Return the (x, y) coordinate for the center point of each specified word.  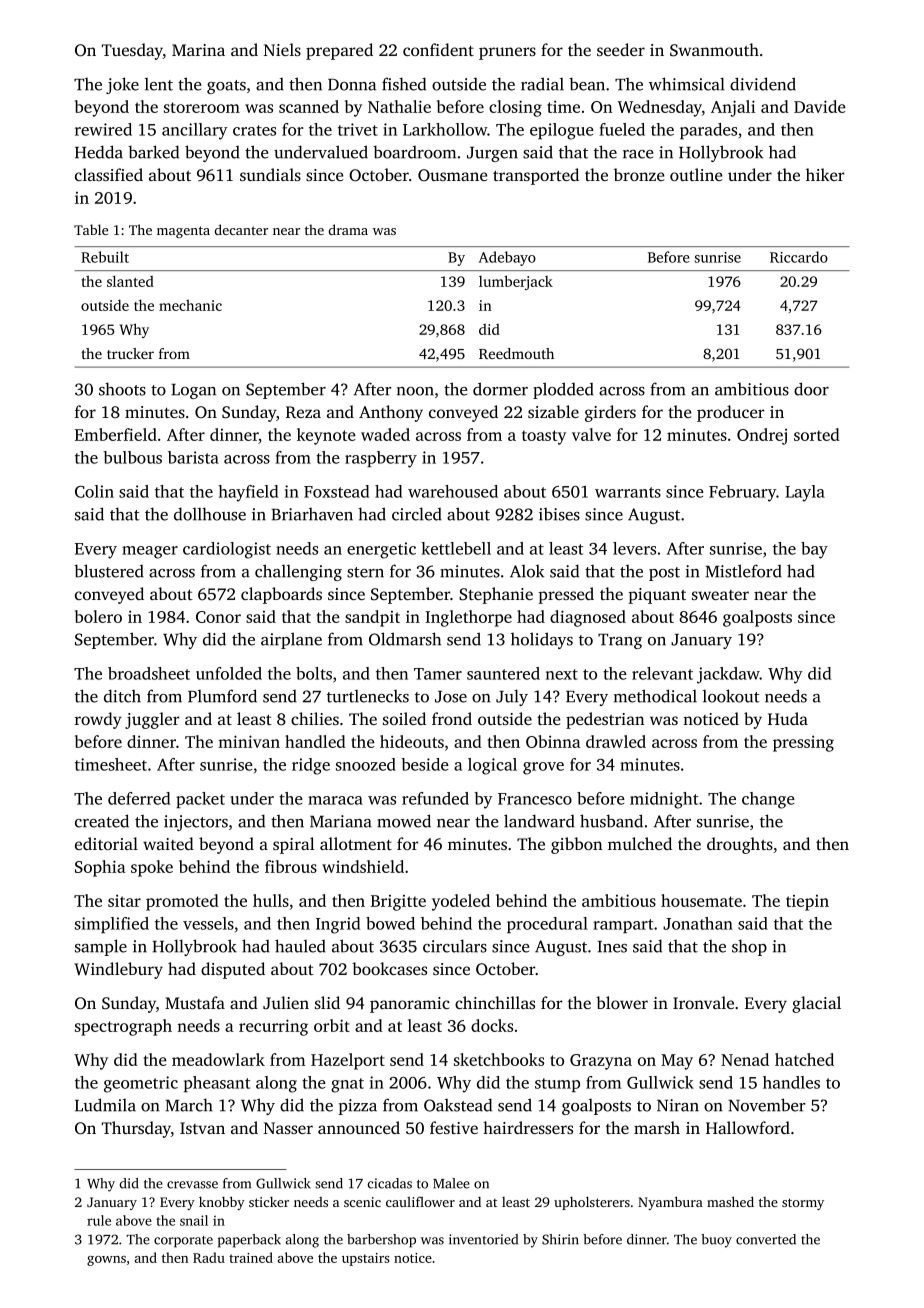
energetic (381, 550)
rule (99, 1220)
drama (348, 229)
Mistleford (743, 571)
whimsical (687, 84)
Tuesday (132, 51)
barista (193, 457)
